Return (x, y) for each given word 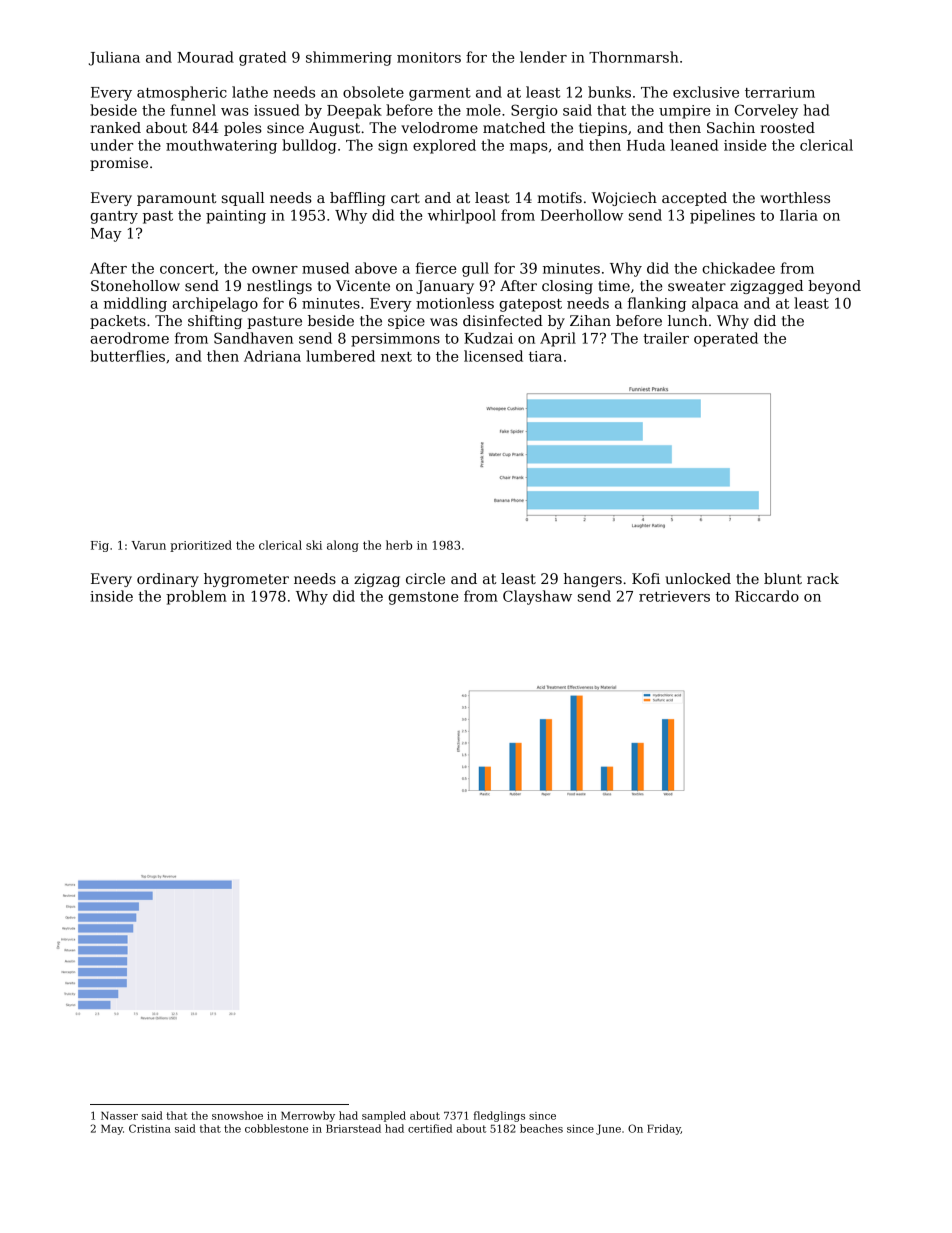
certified (430, 1128)
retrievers (674, 596)
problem (196, 597)
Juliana (114, 58)
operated (726, 339)
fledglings (499, 1116)
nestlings (279, 287)
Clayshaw (537, 597)
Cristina (150, 1128)
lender (543, 57)
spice (406, 322)
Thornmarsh (634, 57)
